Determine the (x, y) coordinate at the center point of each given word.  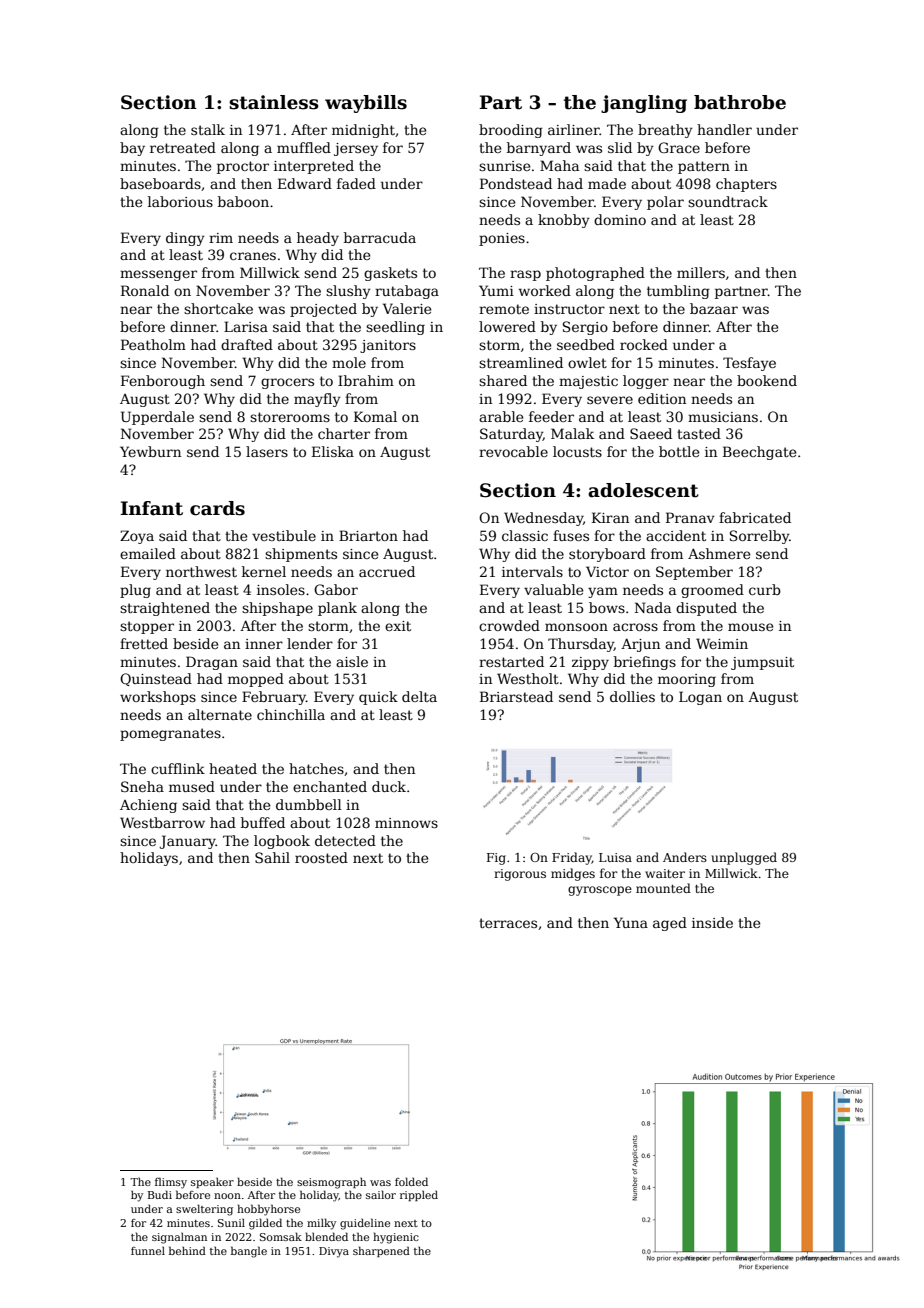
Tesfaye (749, 364)
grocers (287, 383)
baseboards (160, 183)
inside (712, 922)
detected (345, 840)
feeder (551, 416)
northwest (201, 571)
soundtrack (728, 201)
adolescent (643, 490)
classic (525, 535)
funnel (148, 1250)
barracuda (380, 237)
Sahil (272, 857)
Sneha (142, 786)
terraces (508, 923)
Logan (700, 698)
